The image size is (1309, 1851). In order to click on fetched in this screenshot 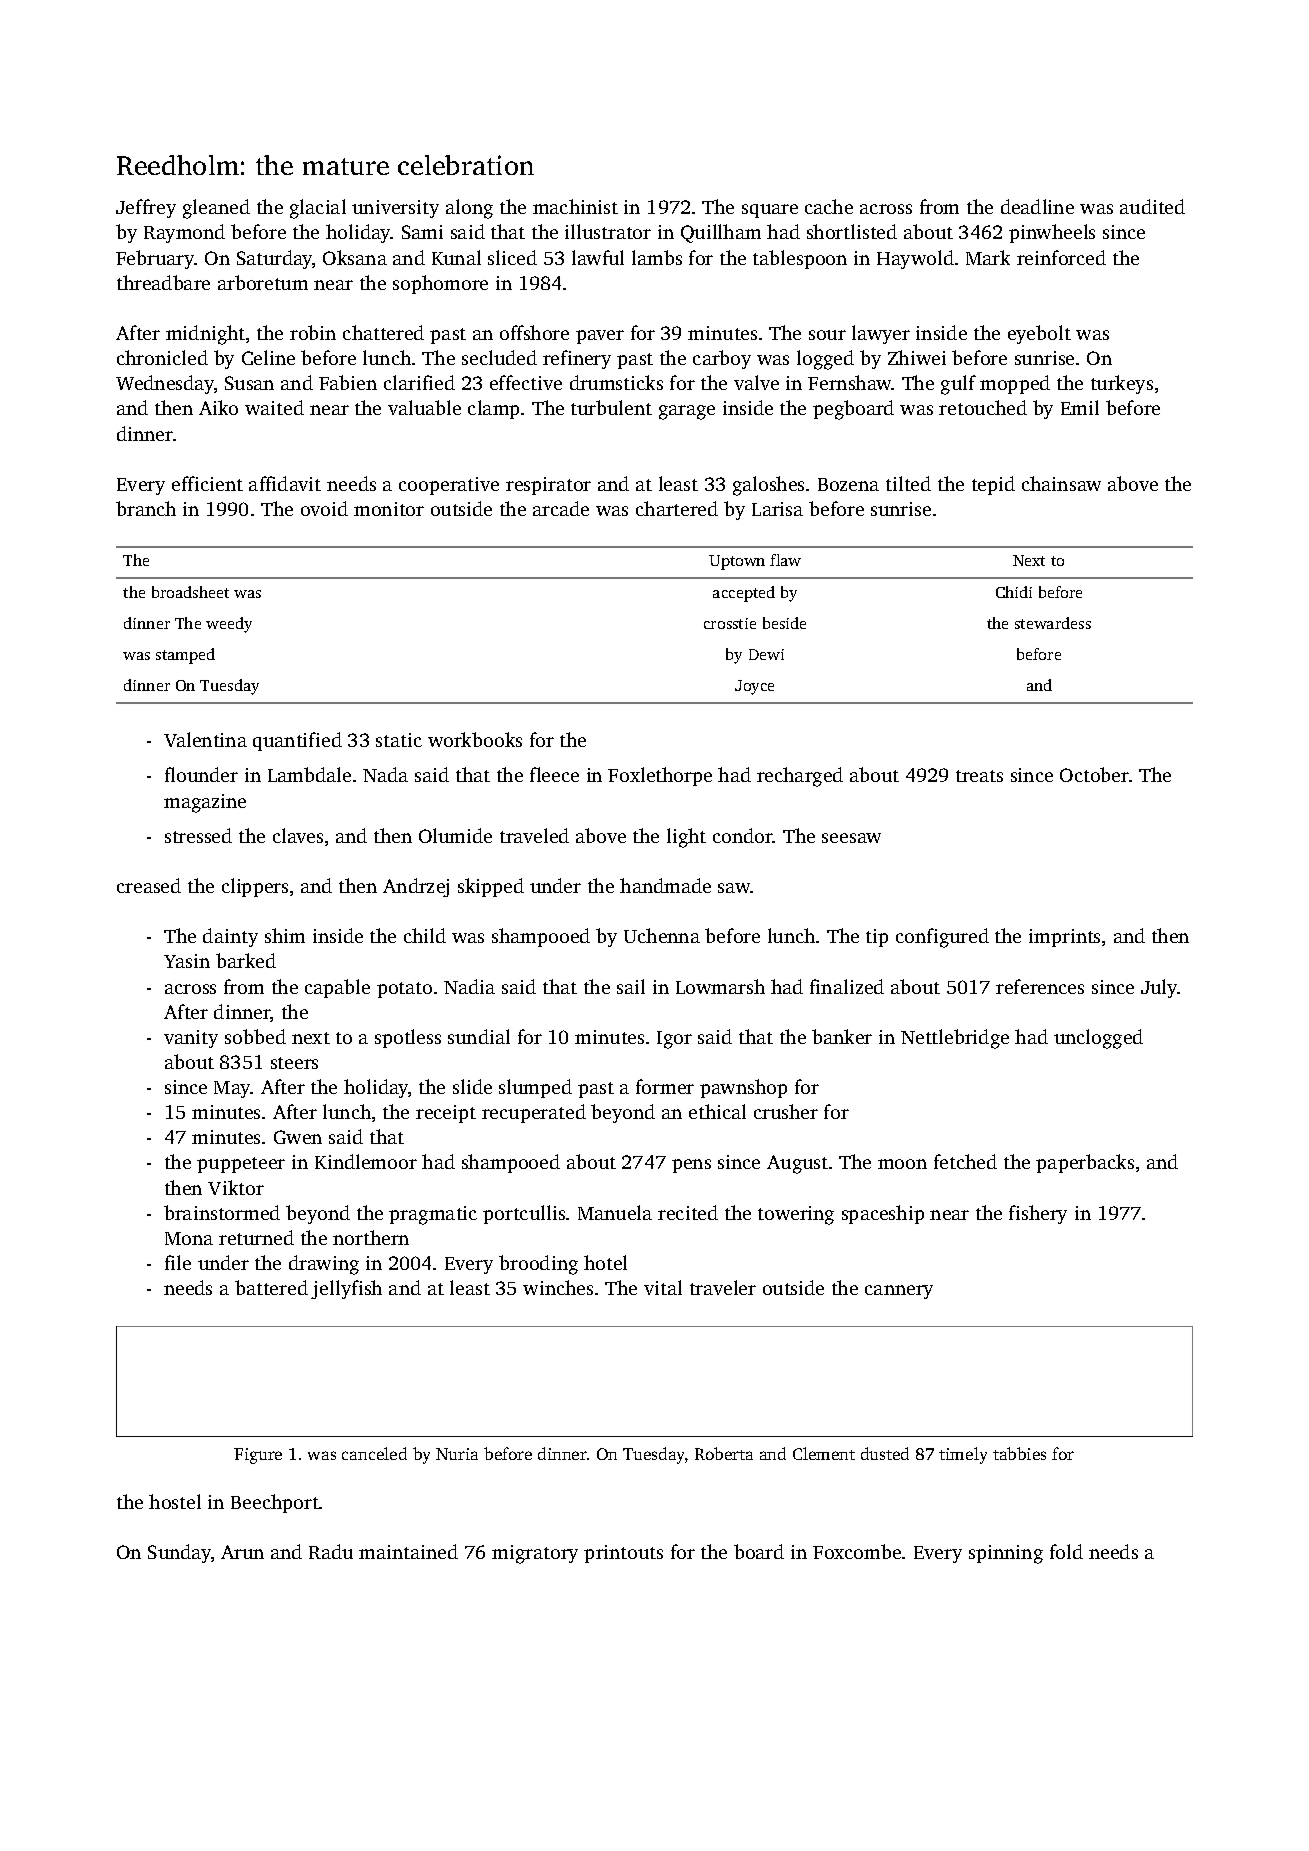, I will do `click(965, 1161)`.
